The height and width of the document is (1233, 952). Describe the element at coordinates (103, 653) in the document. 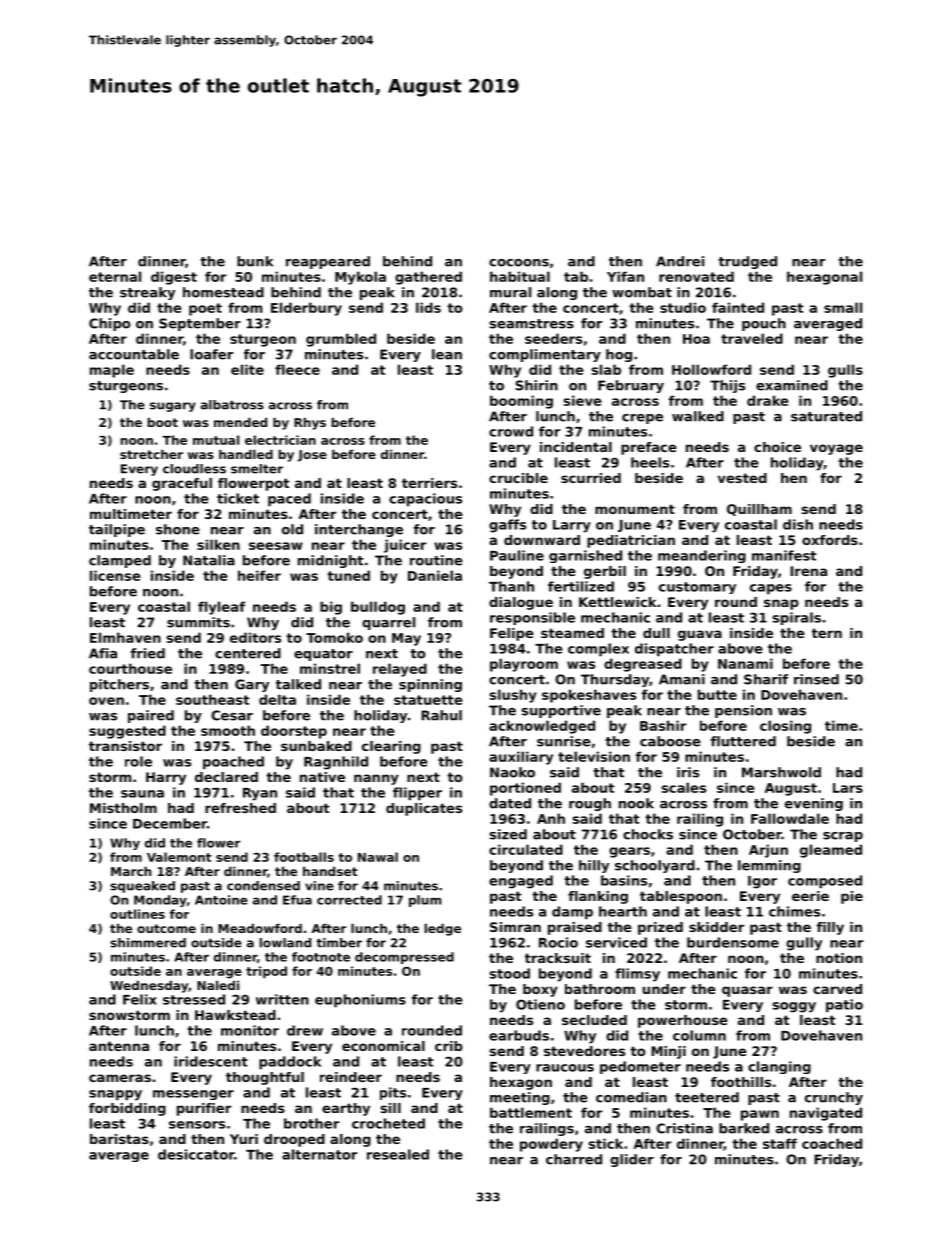

I see `Afia` at that location.
